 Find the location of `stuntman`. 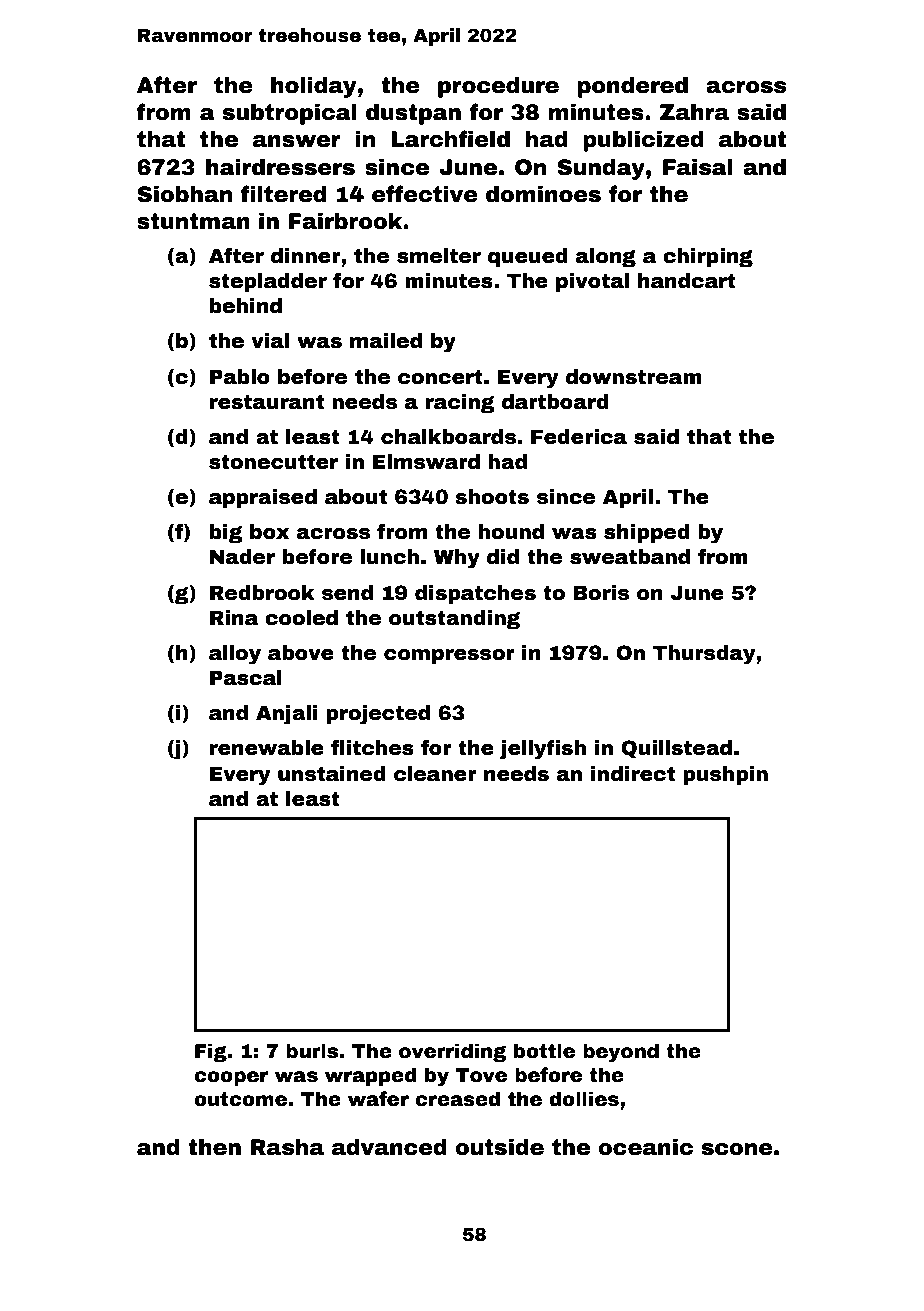

stuntman is located at coordinates (193, 221).
